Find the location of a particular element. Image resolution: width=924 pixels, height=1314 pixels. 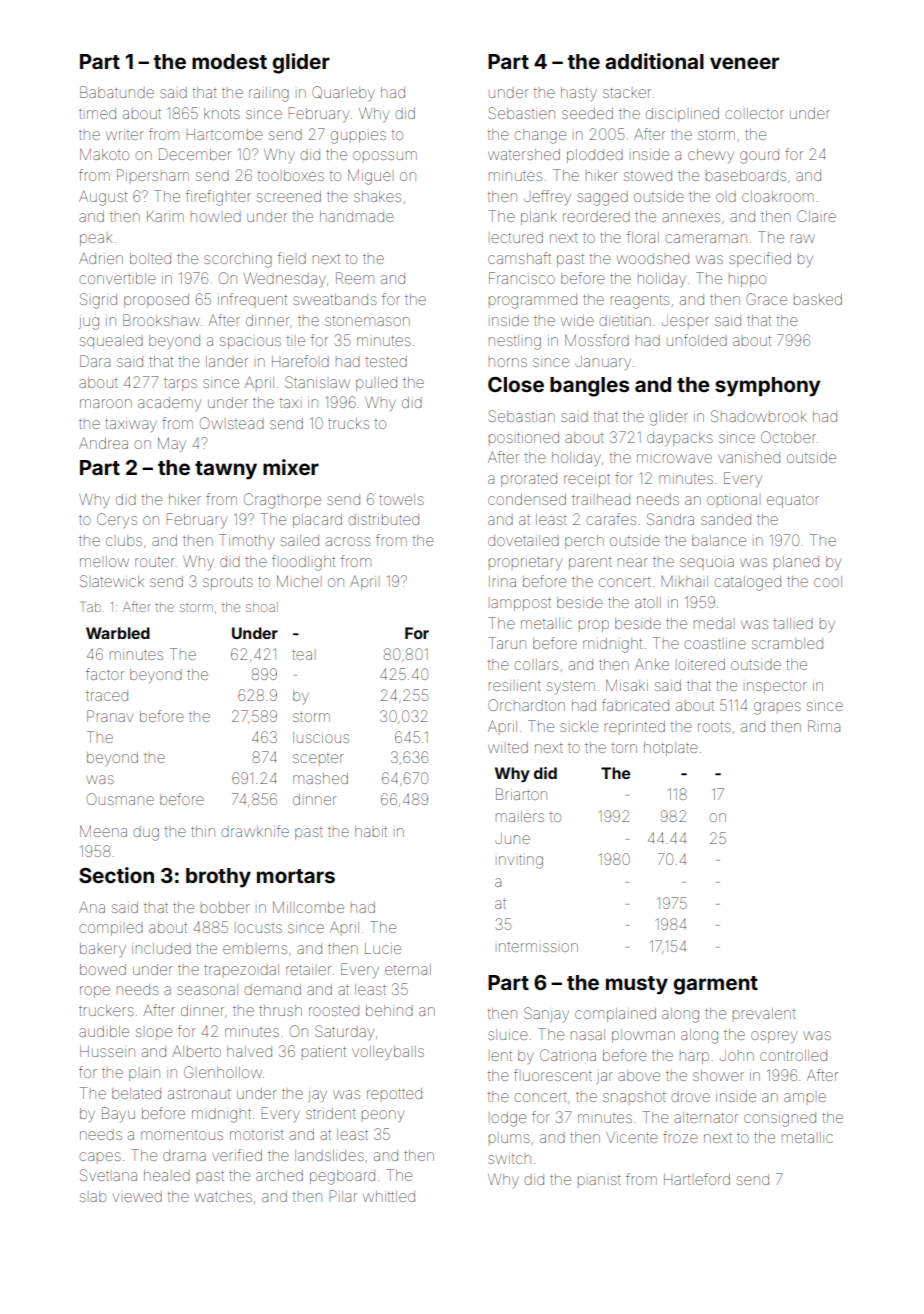

October is located at coordinates (788, 437).
